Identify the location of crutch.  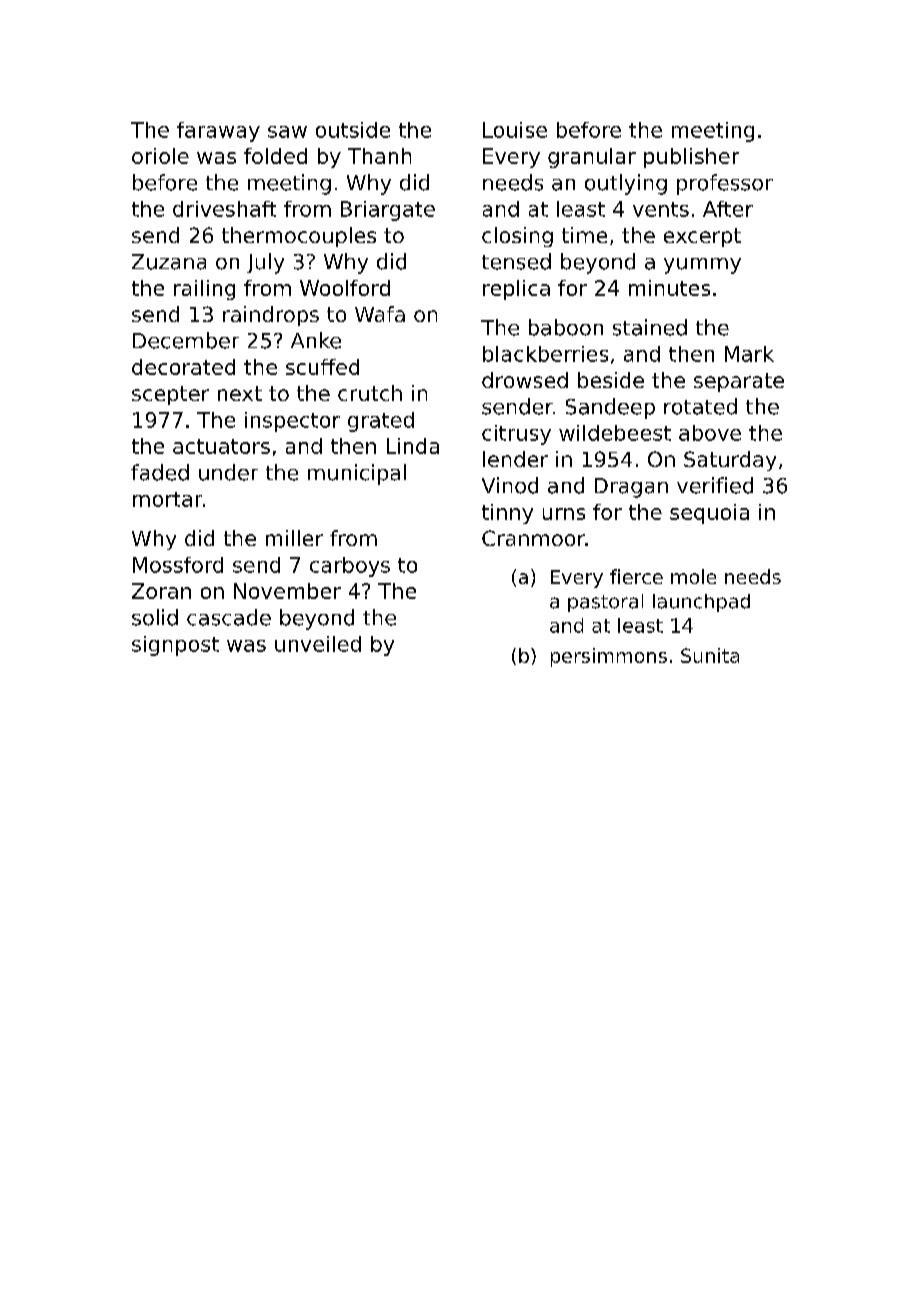
(370, 393).
